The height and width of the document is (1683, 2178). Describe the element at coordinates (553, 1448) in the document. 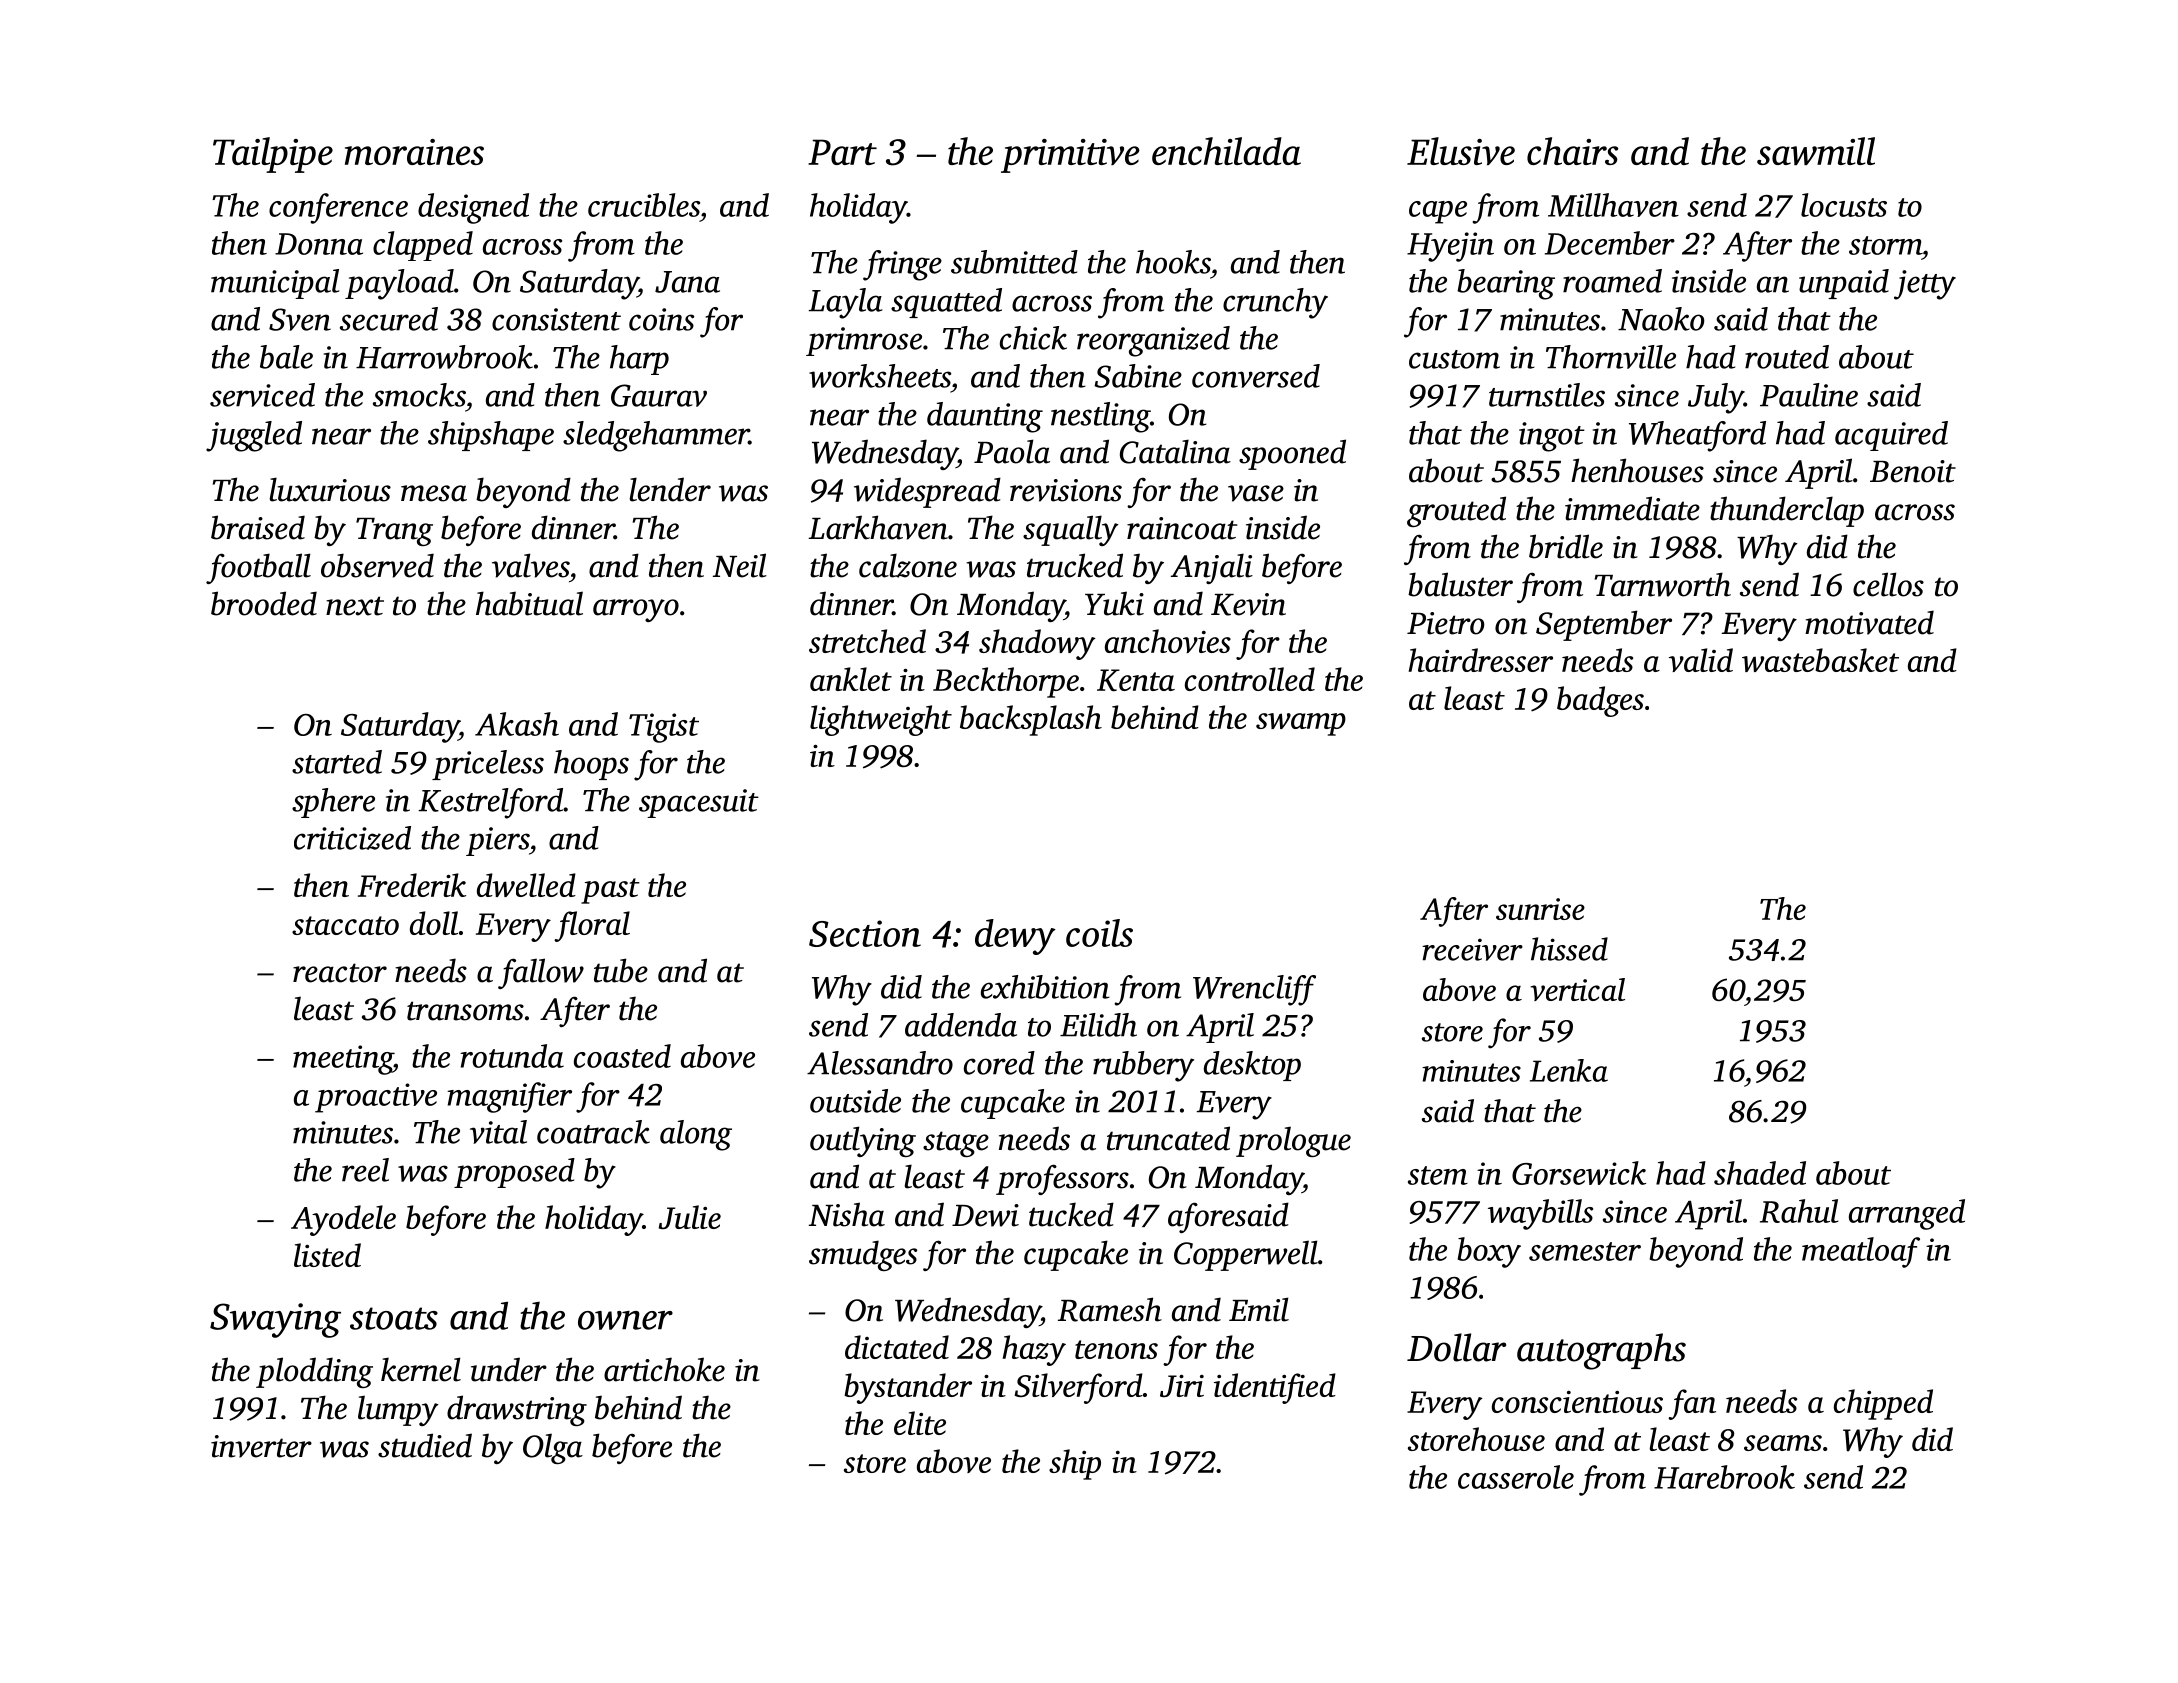

I see `Olga` at that location.
